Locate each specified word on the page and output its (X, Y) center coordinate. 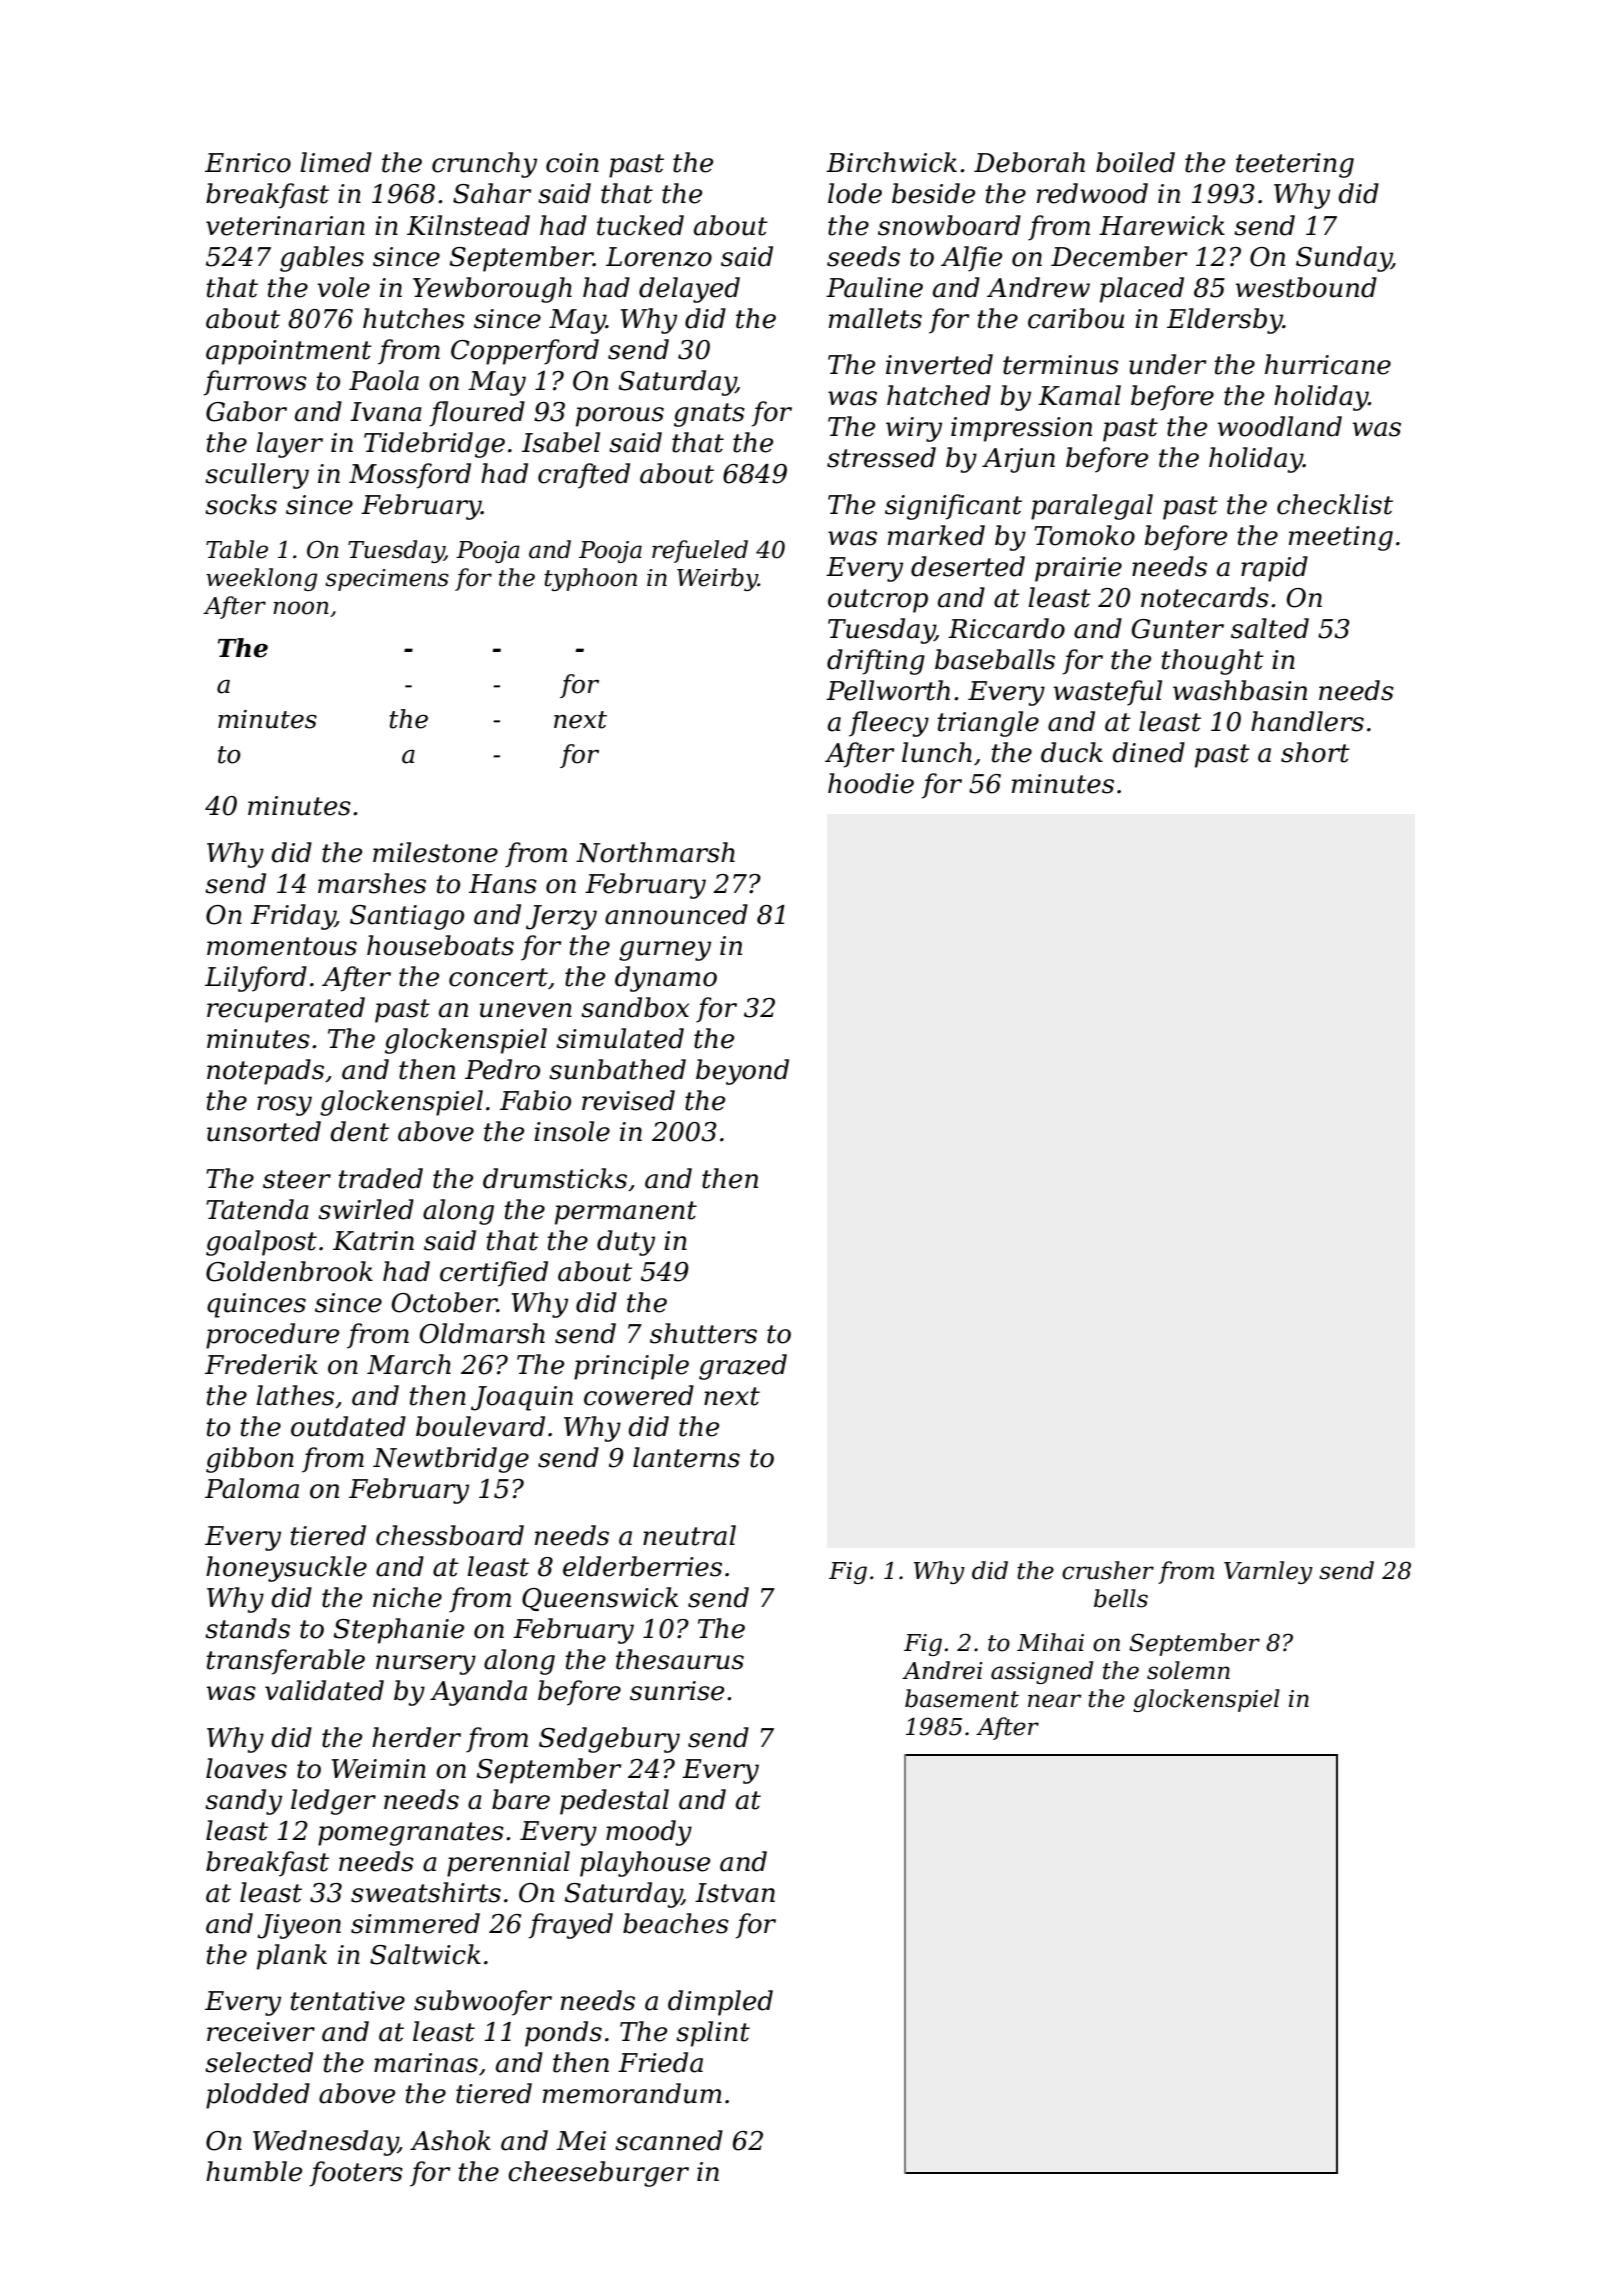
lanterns (686, 1457)
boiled (1135, 162)
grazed (743, 1367)
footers (356, 2174)
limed (336, 162)
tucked (640, 225)
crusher (1108, 1570)
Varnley (1268, 1572)
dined (1148, 752)
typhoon (590, 579)
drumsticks (555, 1178)
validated (324, 1690)
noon (301, 608)
